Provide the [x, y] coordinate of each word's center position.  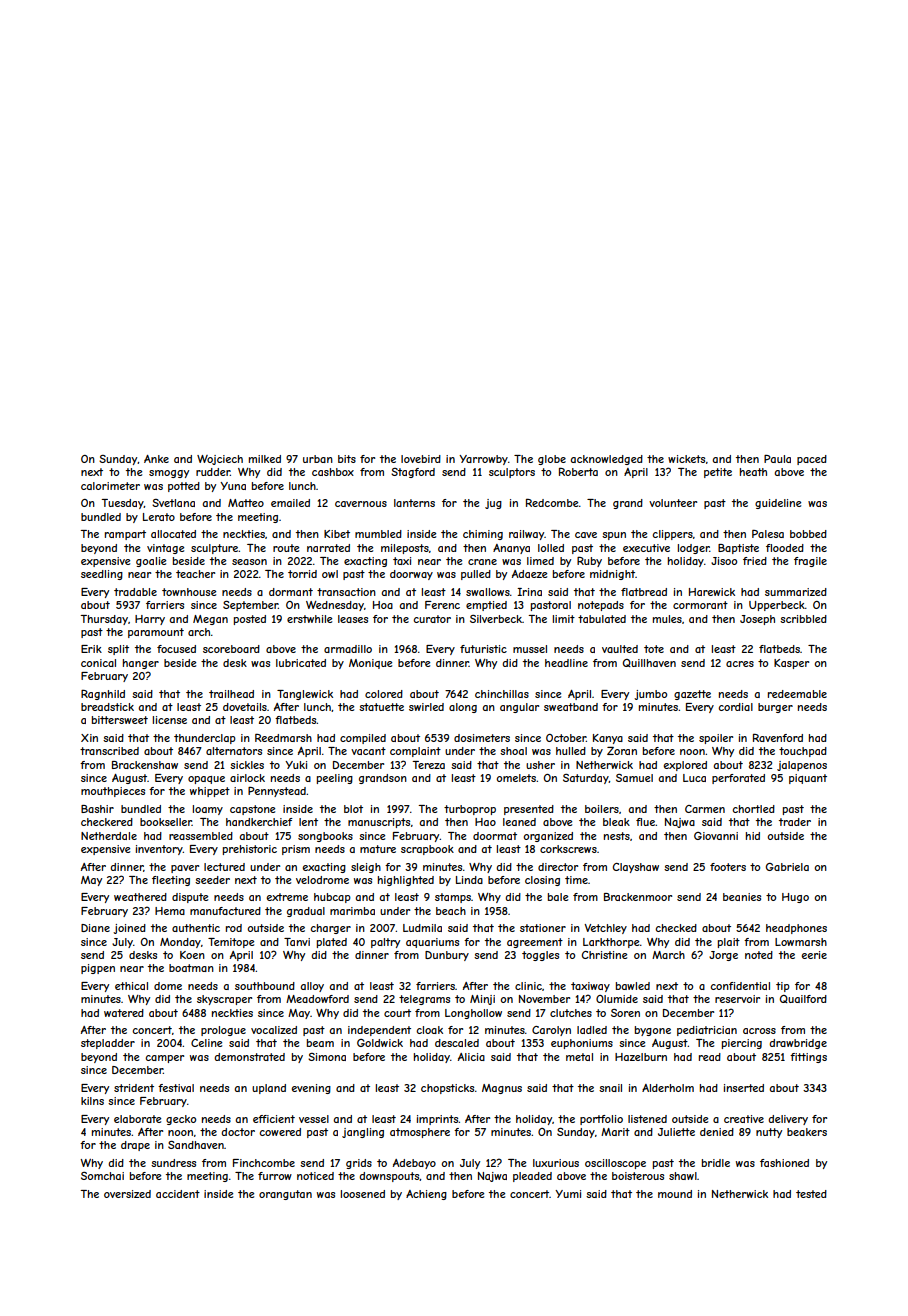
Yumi [568, 1194]
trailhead [231, 694]
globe [552, 460]
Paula [777, 459]
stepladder [108, 1044]
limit [564, 619]
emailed [290, 503]
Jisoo [724, 561]
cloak [429, 1030]
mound [675, 1194]
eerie [814, 955]
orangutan [285, 1195]
